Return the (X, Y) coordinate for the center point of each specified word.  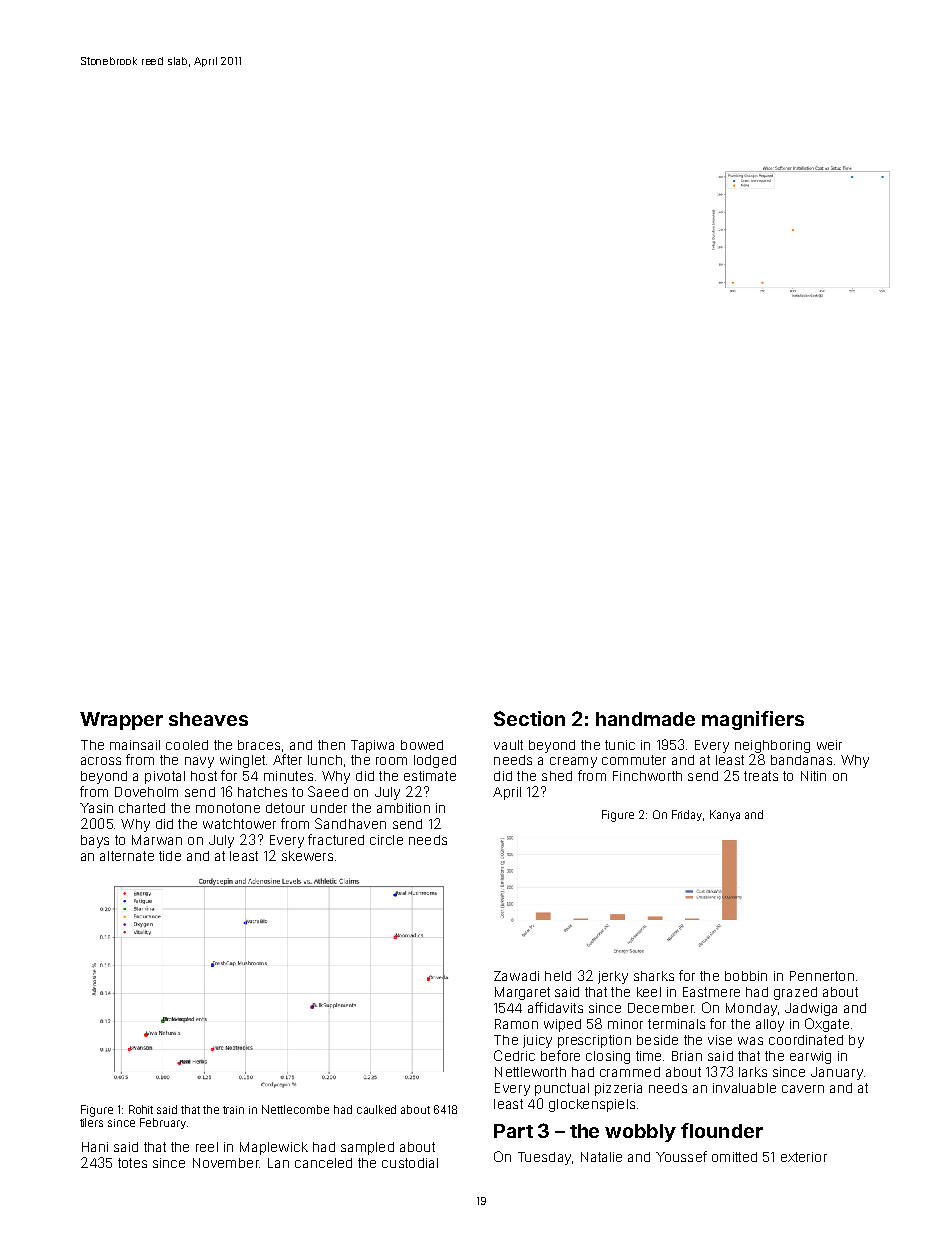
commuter (634, 760)
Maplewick (274, 1148)
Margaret (522, 993)
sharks (654, 976)
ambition (403, 808)
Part (513, 1131)
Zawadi (516, 976)
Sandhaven (350, 823)
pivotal (165, 777)
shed (557, 776)
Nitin (813, 776)
